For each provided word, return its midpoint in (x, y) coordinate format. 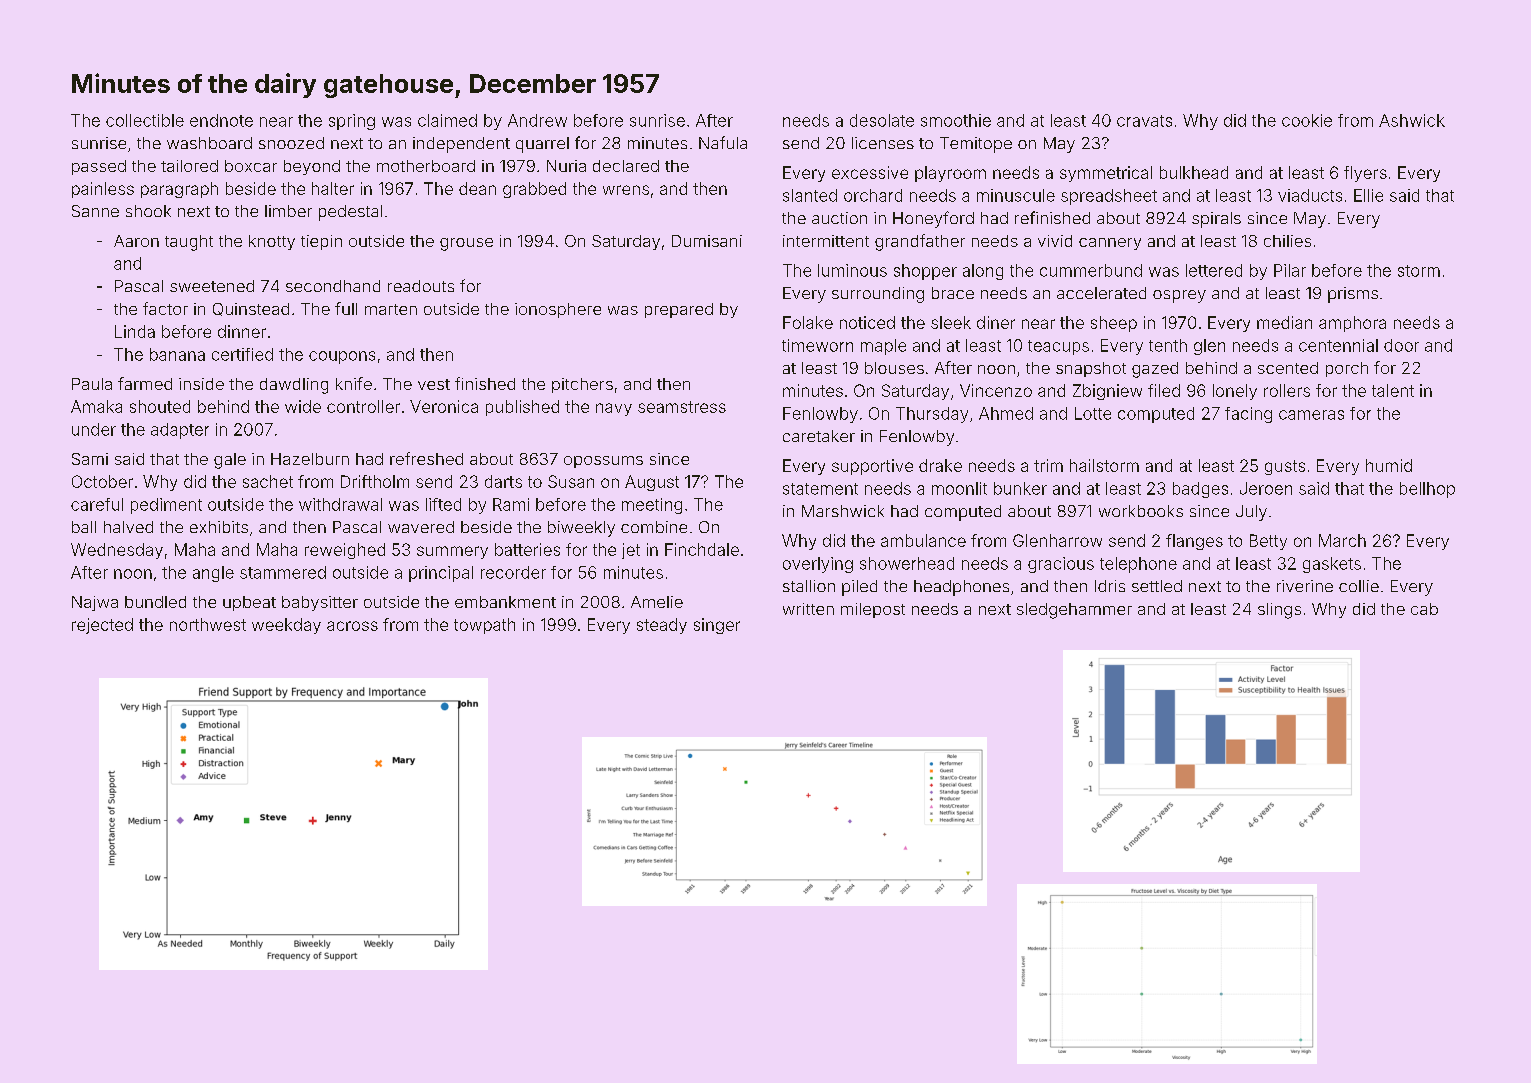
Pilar (1290, 270)
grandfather (920, 242)
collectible (145, 120)
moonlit (959, 488)
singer (717, 626)
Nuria (566, 166)
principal (441, 574)
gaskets (1332, 565)
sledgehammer (1074, 611)
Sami (90, 459)
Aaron (136, 241)
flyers (1365, 174)
